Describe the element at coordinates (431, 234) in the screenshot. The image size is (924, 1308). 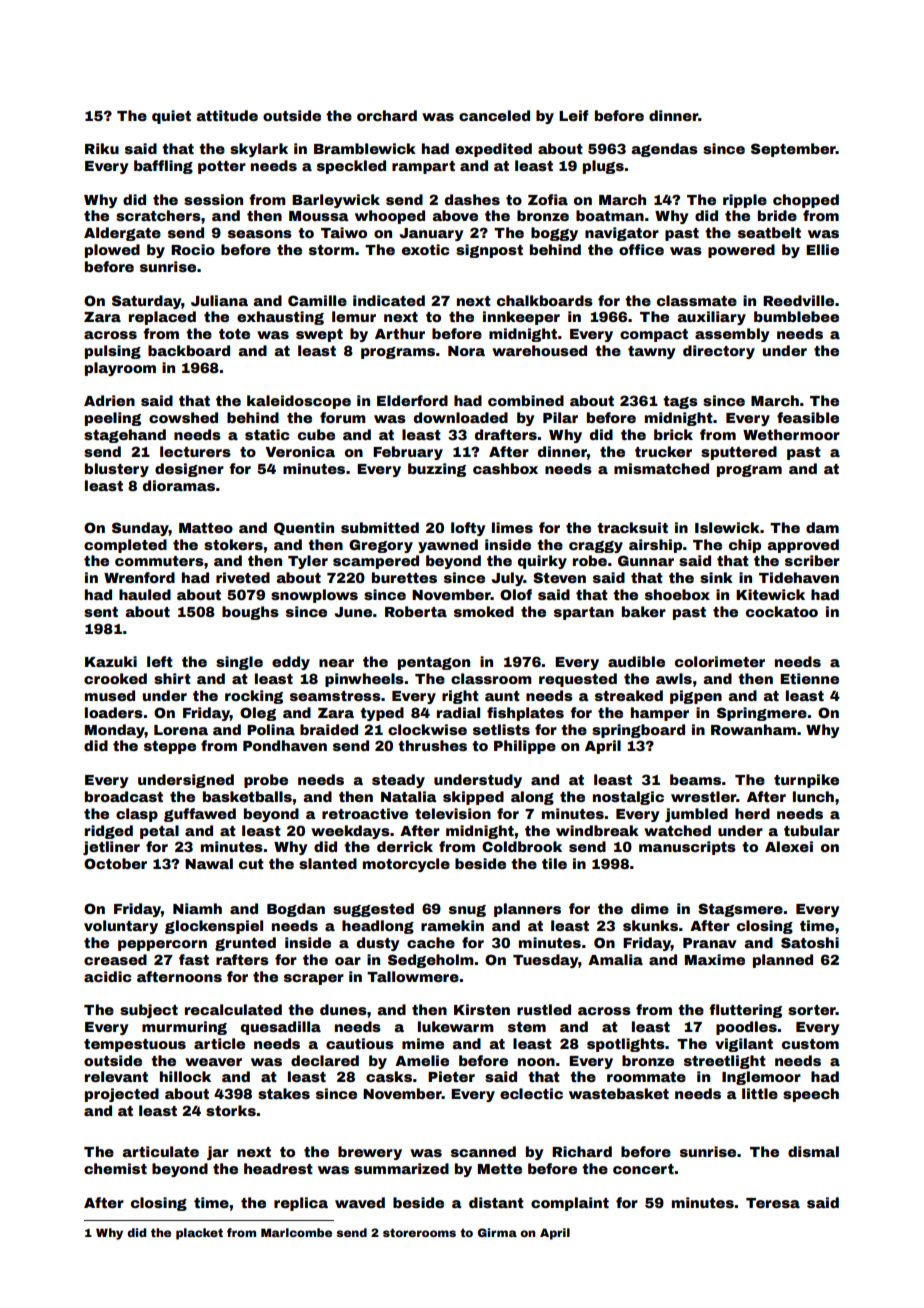
I see `January` at that location.
